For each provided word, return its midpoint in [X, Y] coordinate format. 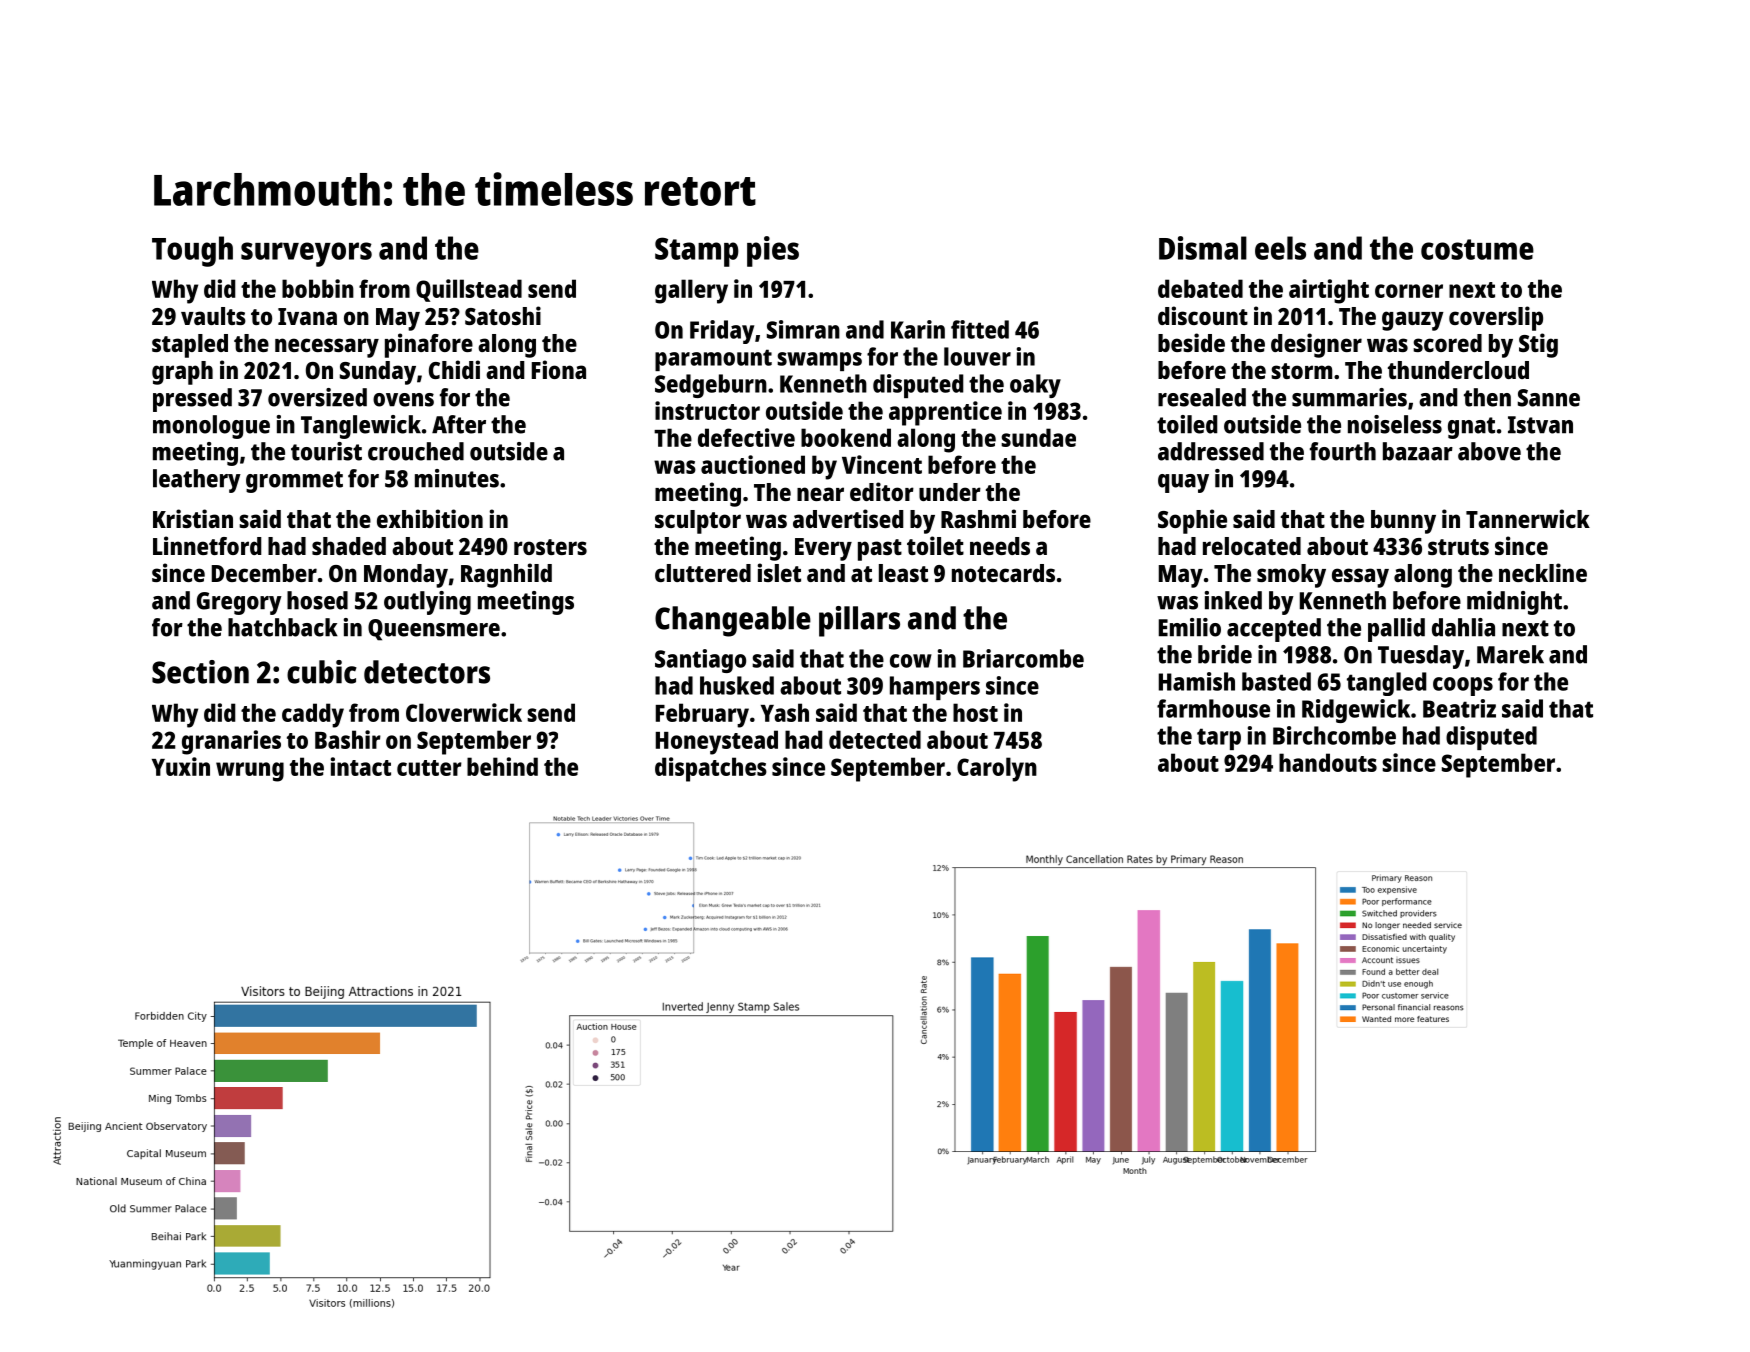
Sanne [1549, 398]
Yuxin [181, 766]
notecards [1003, 573]
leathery [197, 481]
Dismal [1203, 248]
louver [977, 356]
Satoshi [503, 315]
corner [1409, 291]
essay [1360, 578]
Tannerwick [1528, 518]
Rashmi [978, 518]
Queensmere [434, 630]
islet [779, 572]
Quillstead [469, 290]
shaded [349, 546]
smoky [1291, 576]
